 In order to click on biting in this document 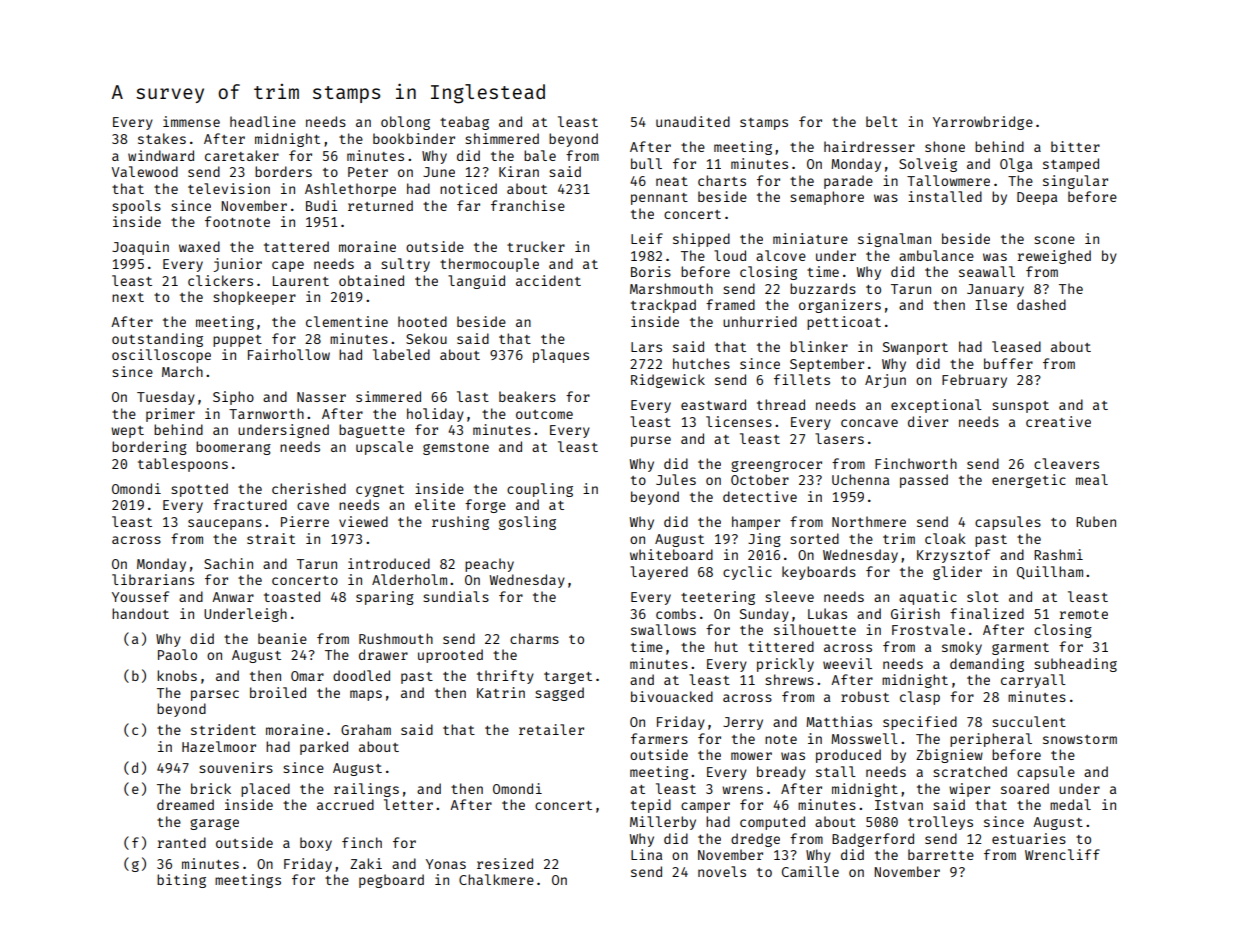, I will do `click(181, 881)`.
